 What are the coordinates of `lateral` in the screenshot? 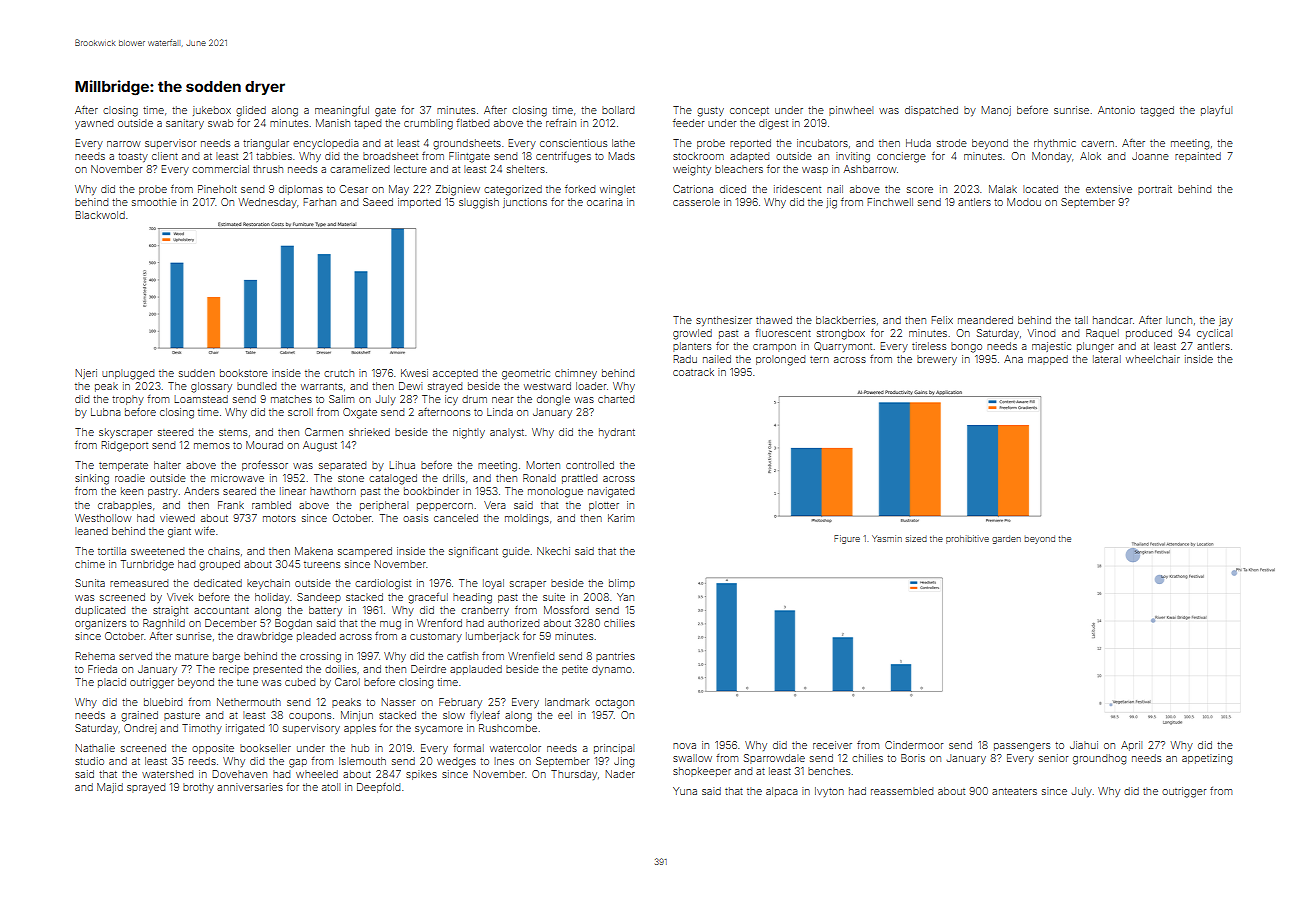 It's located at (1107, 359).
